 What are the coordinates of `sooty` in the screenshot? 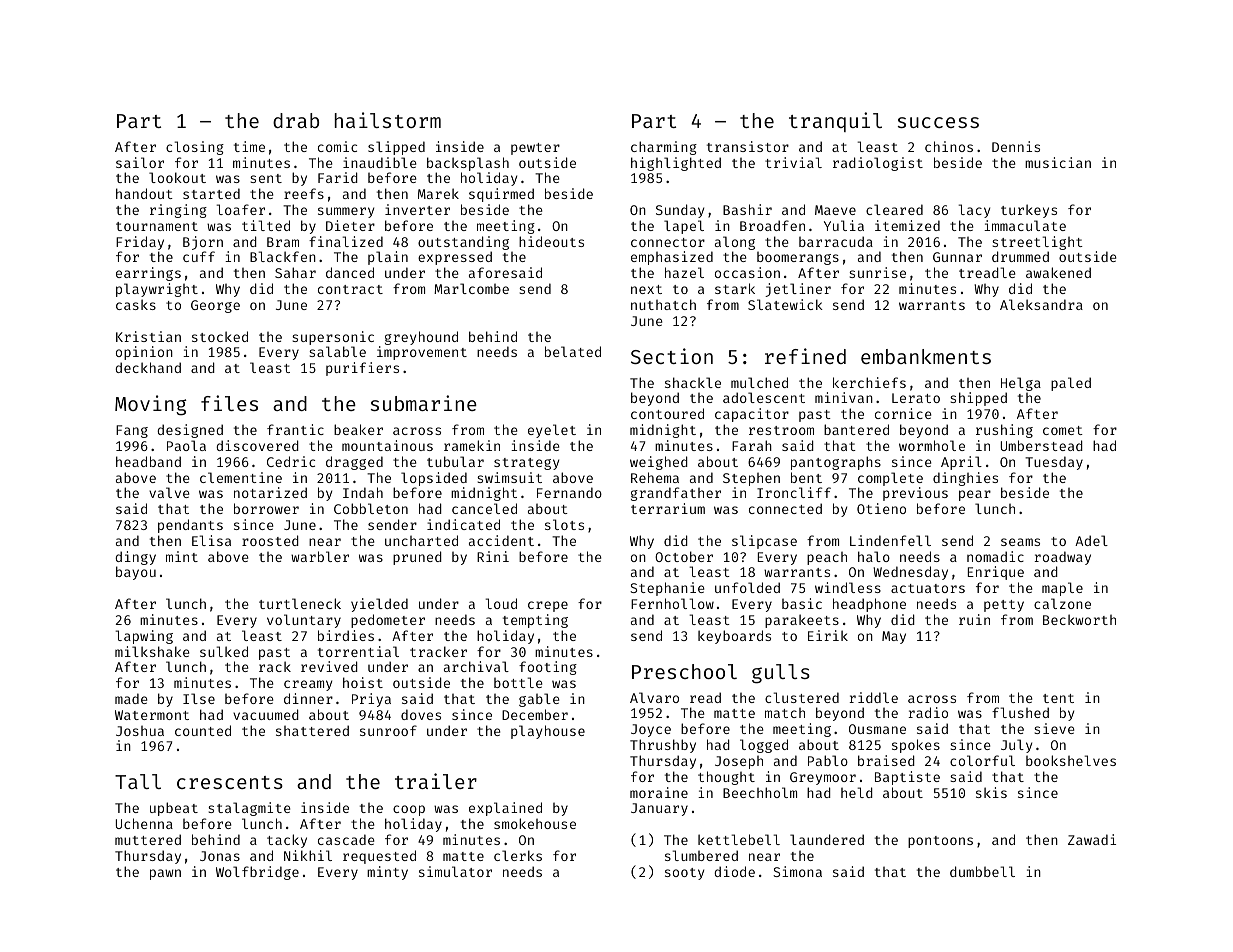 It's located at (684, 874).
